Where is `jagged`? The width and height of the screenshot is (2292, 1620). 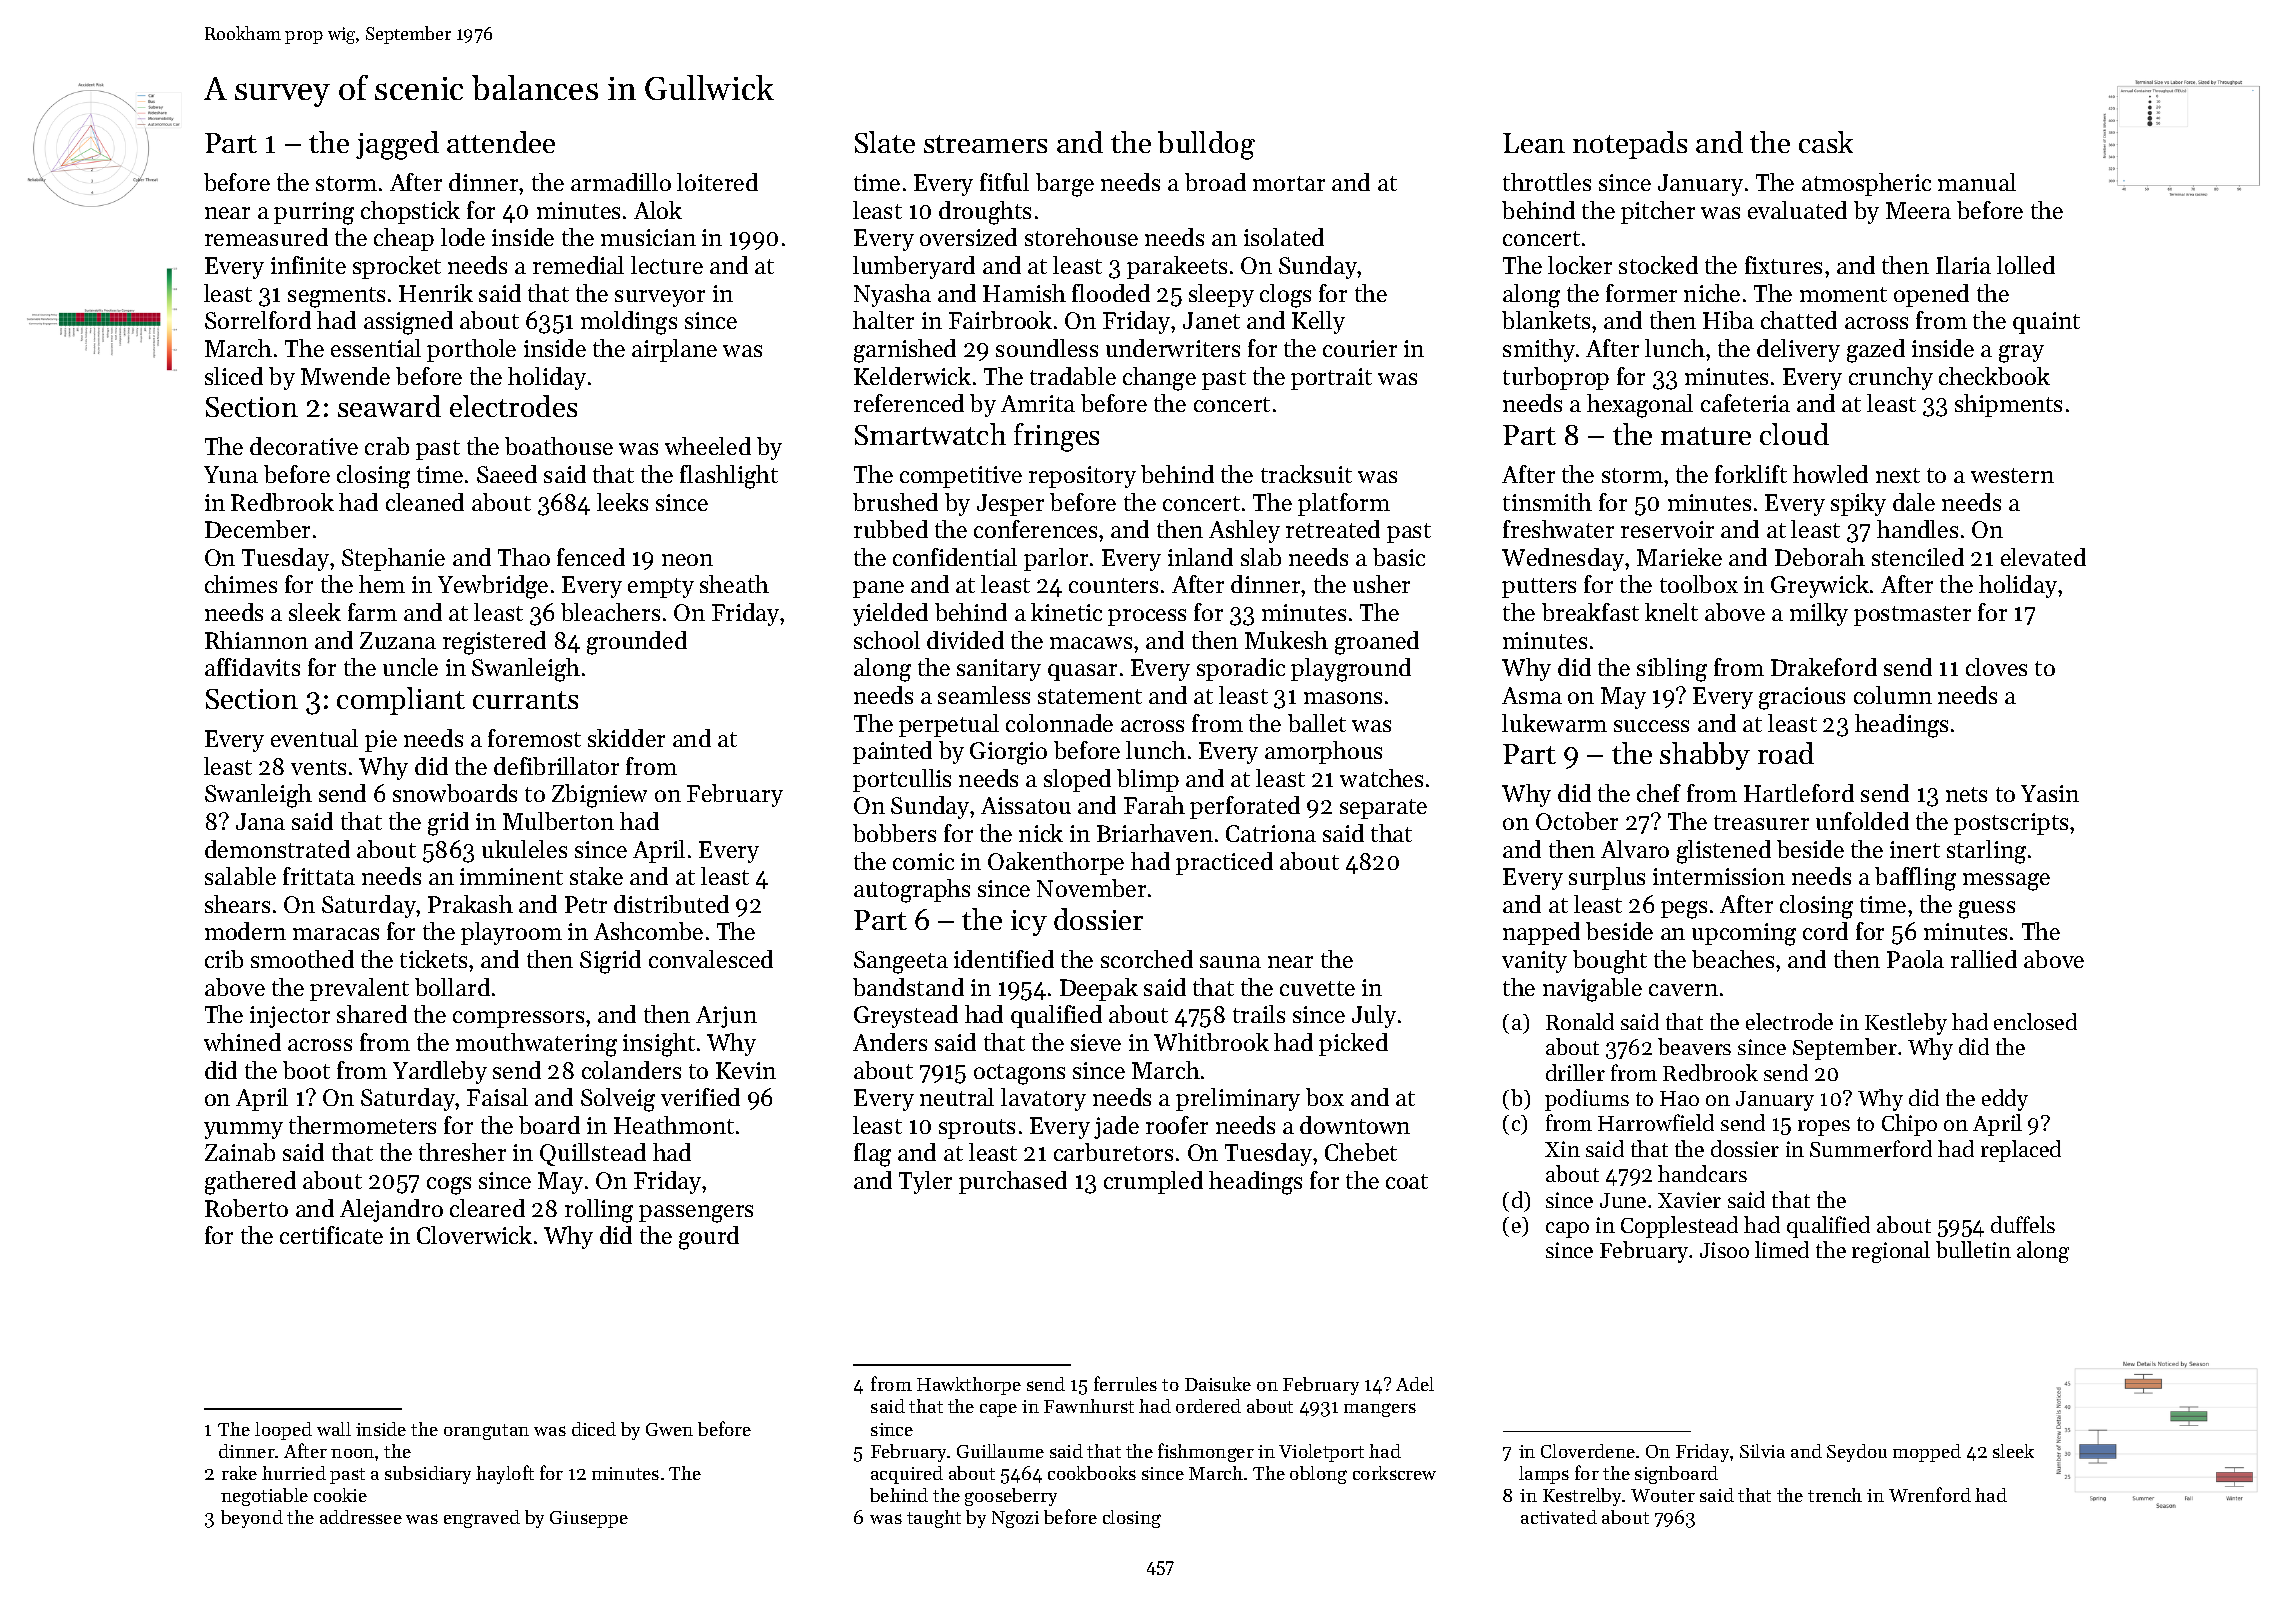 jagged is located at coordinates (397, 145).
